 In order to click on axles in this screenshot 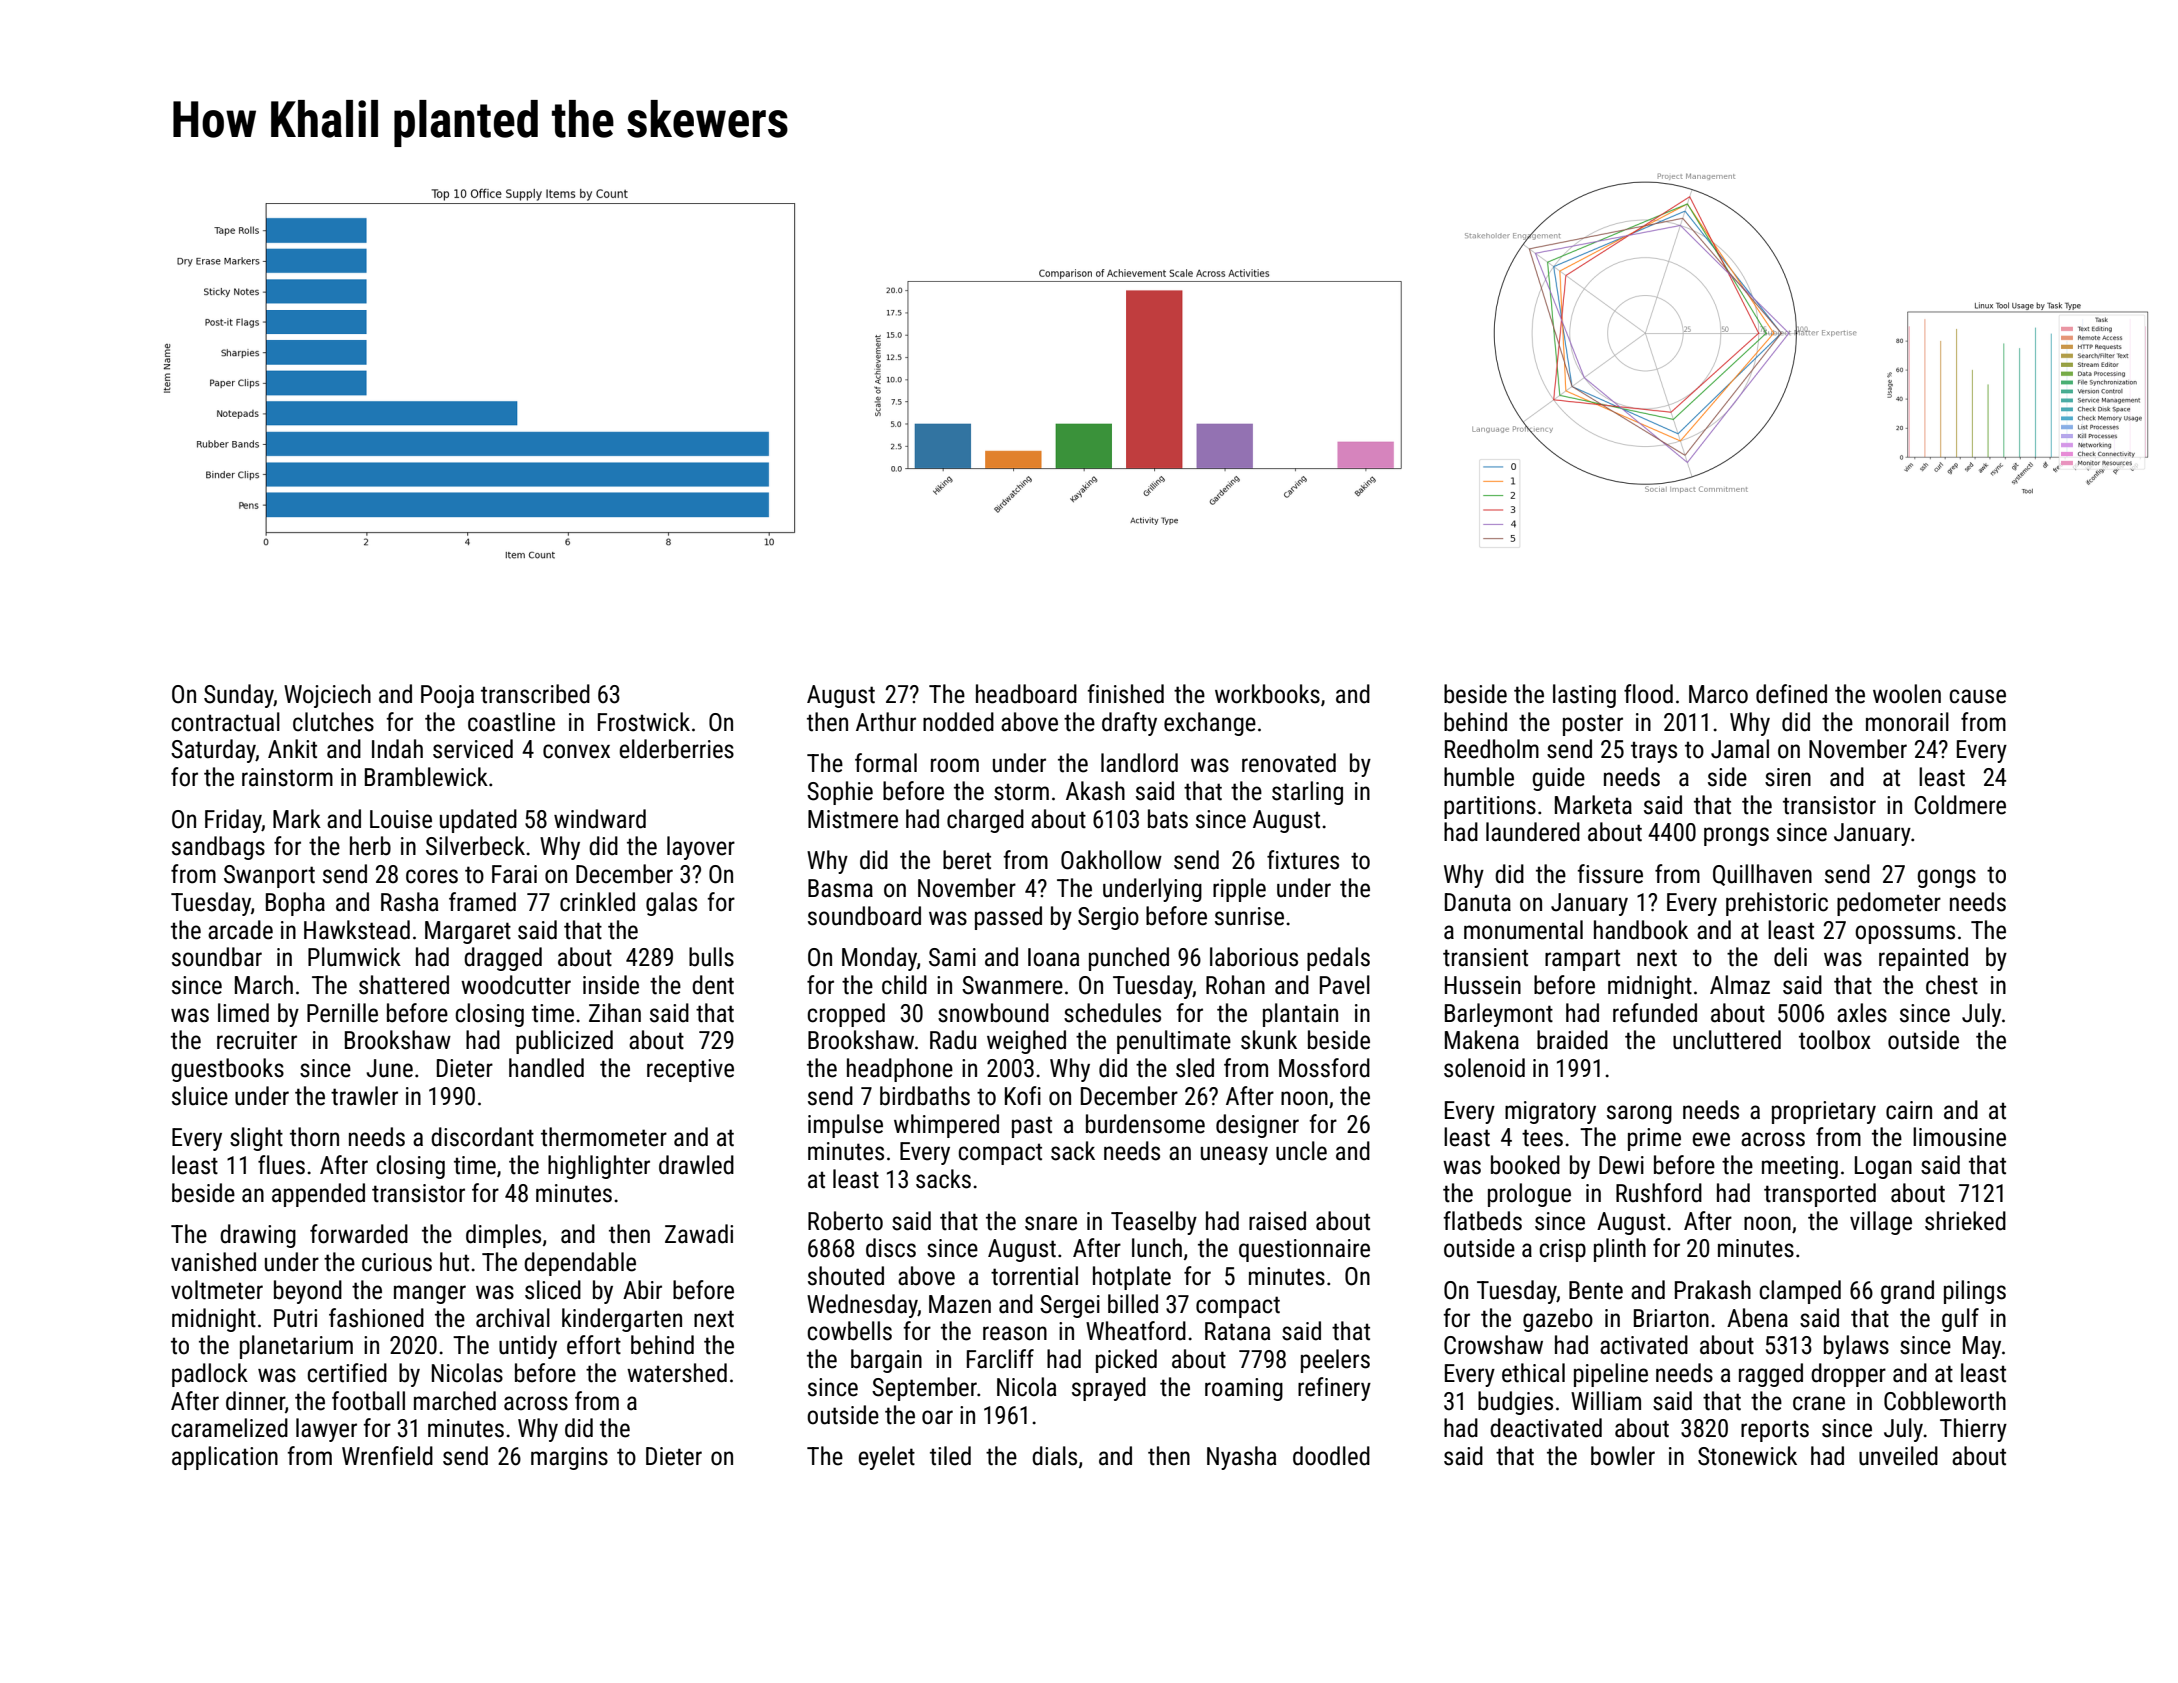, I will do `click(1862, 1013)`.
